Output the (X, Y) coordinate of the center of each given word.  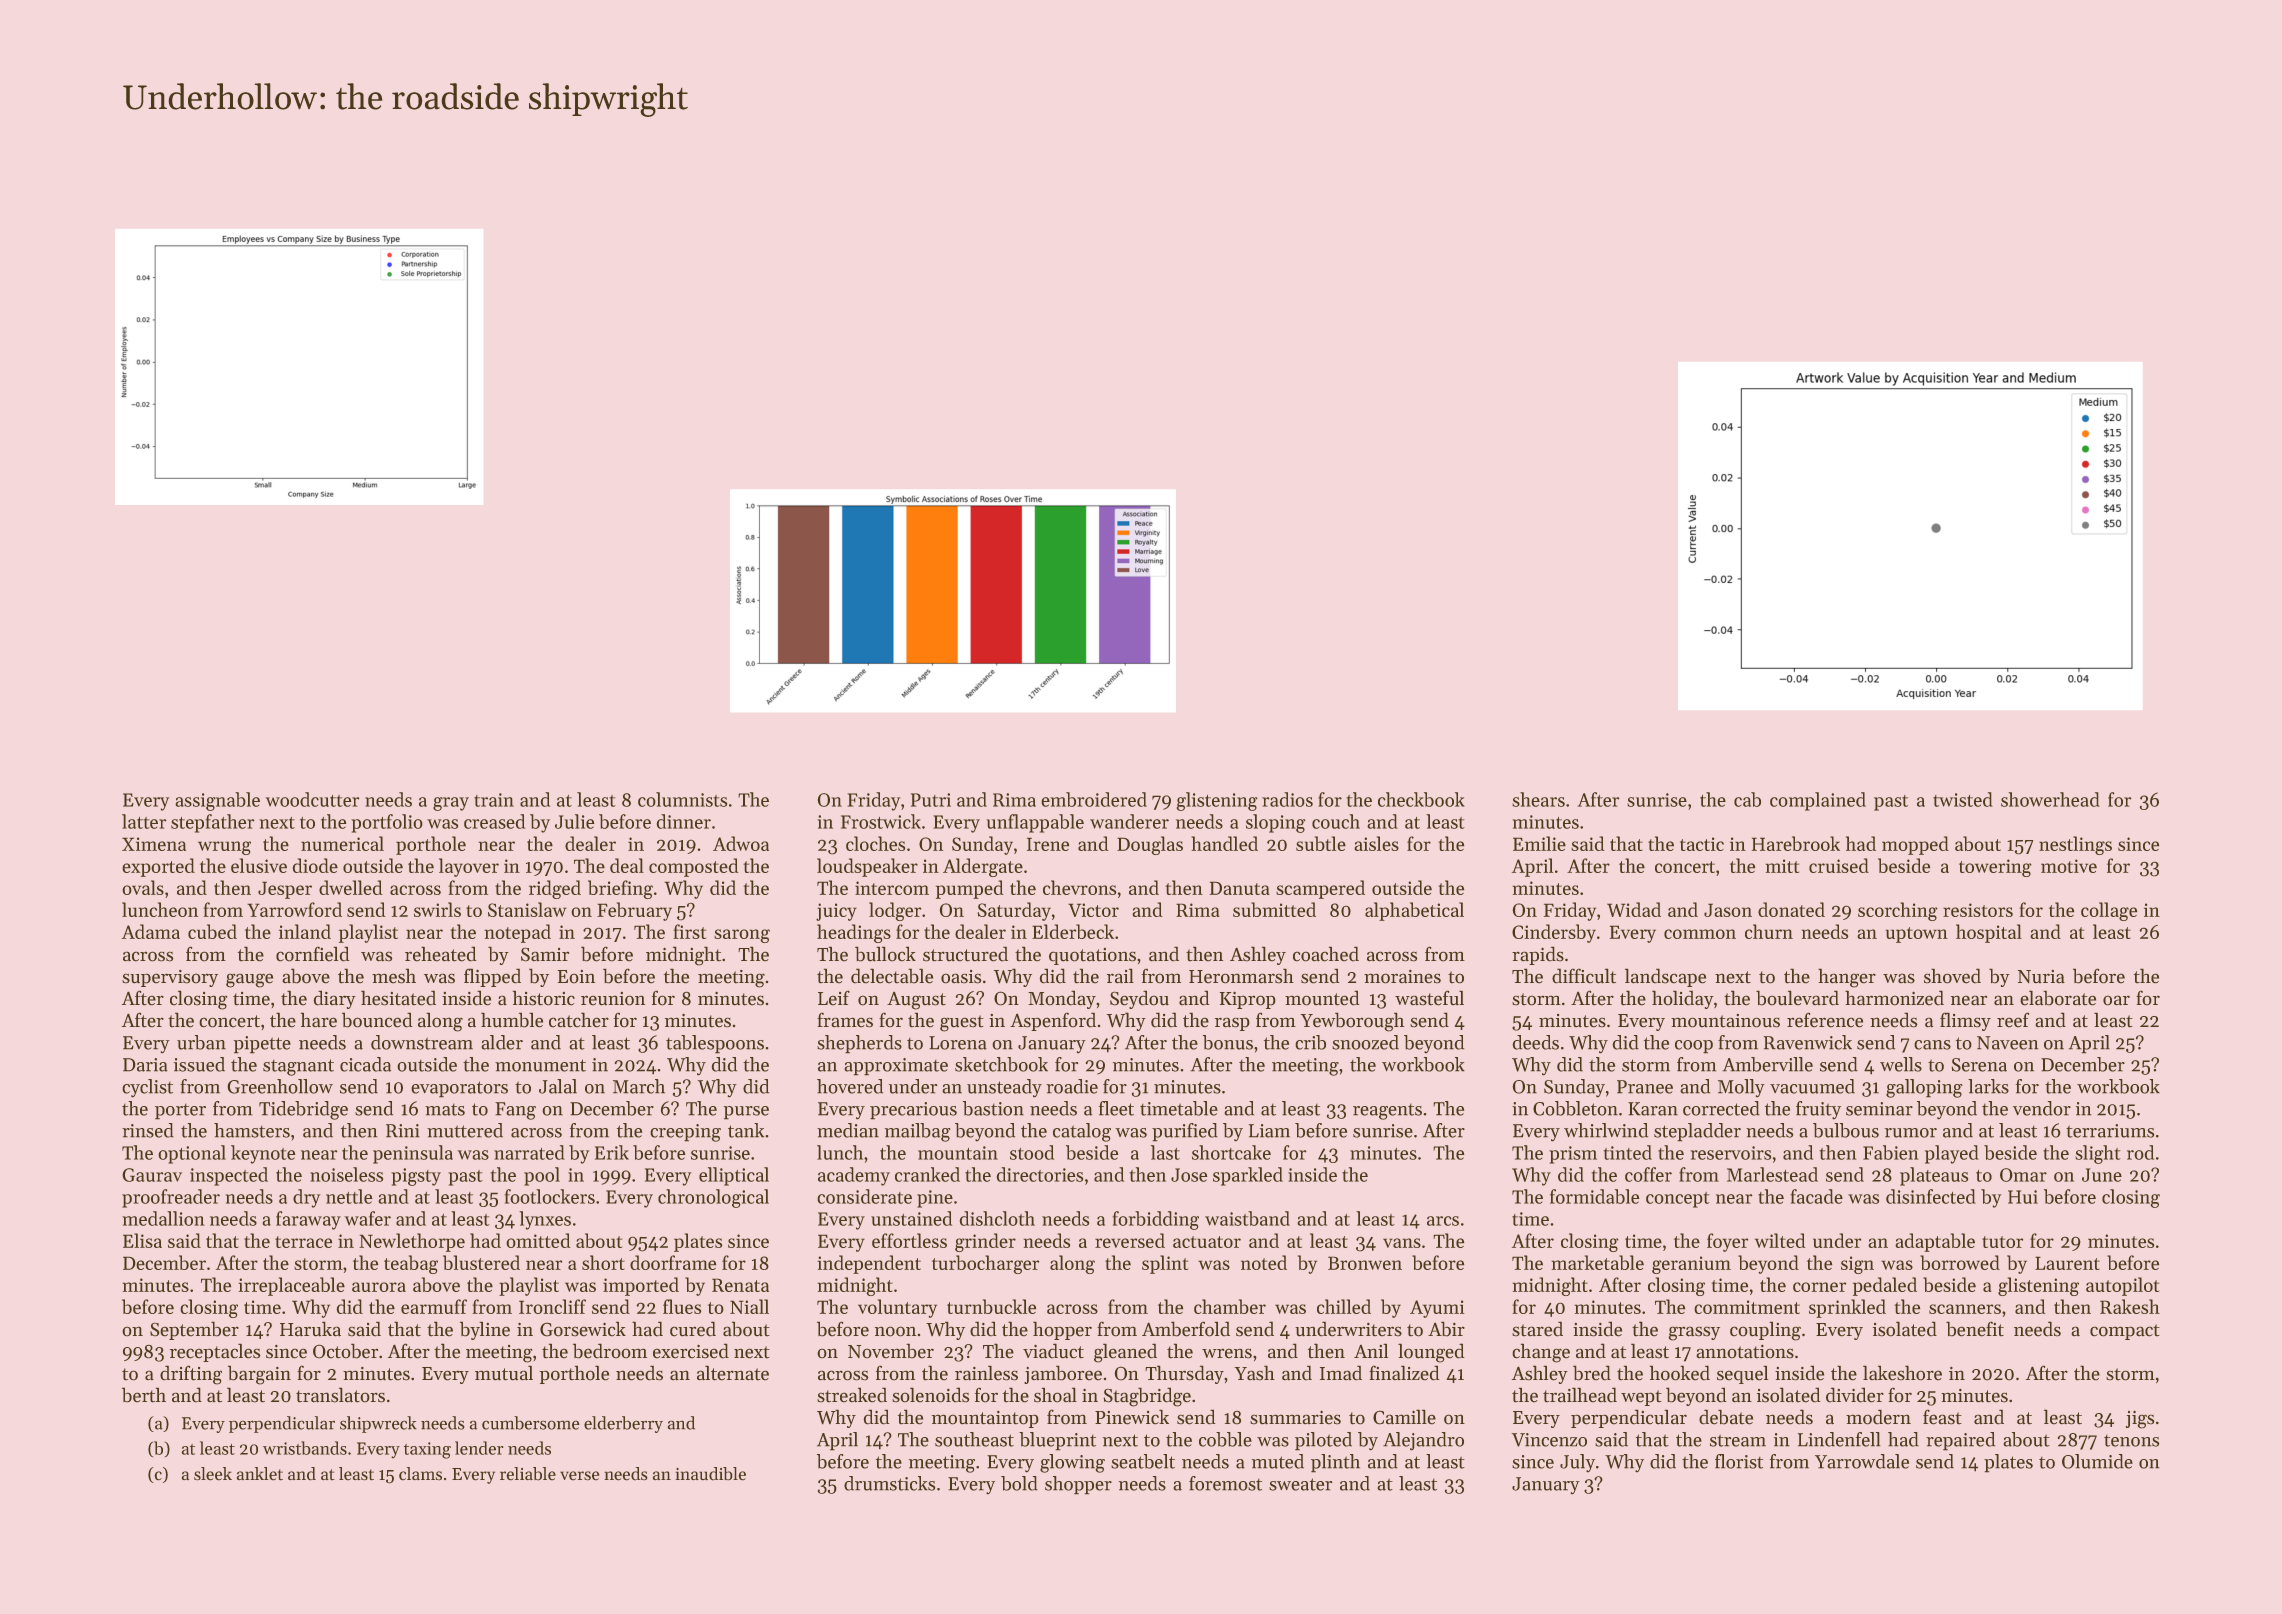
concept (1678, 1200)
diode (315, 865)
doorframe (673, 1262)
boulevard (1797, 998)
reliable (528, 1474)
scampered (1320, 889)
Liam (1269, 1131)
